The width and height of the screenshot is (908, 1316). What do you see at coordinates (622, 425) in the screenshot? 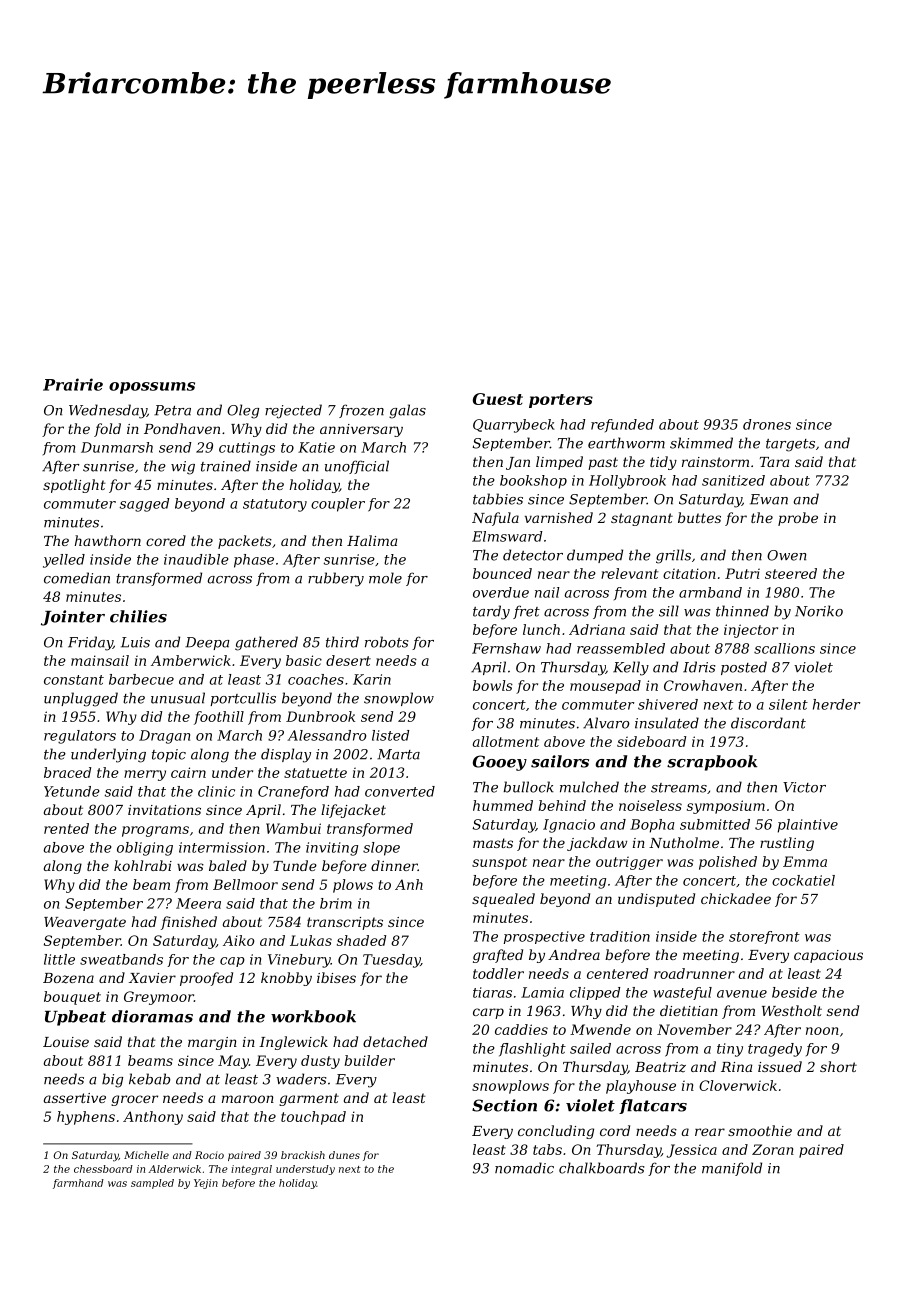
I see `refunded` at bounding box center [622, 425].
